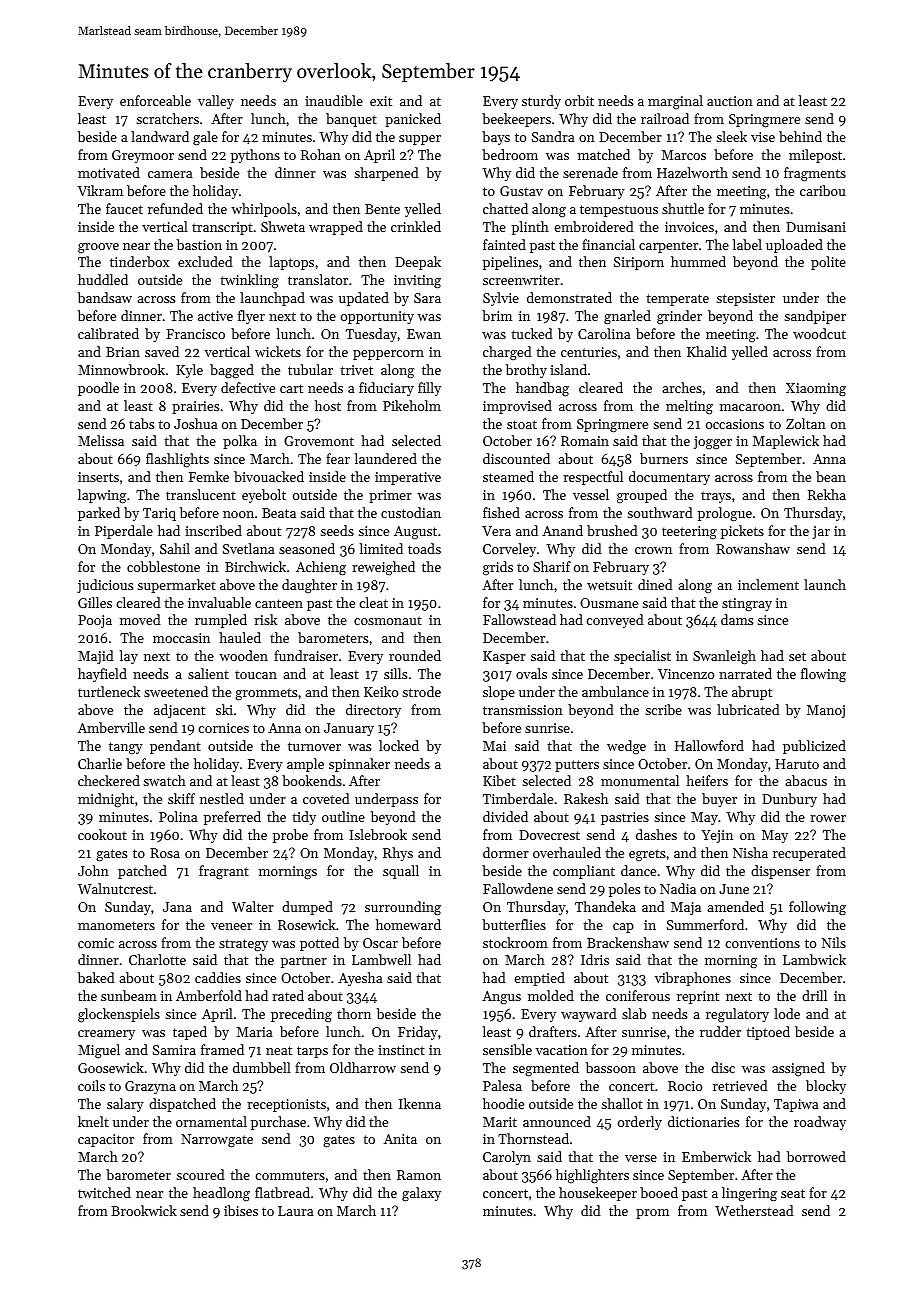 The image size is (924, 1308). I want to click on landward, so click(160, 136).
